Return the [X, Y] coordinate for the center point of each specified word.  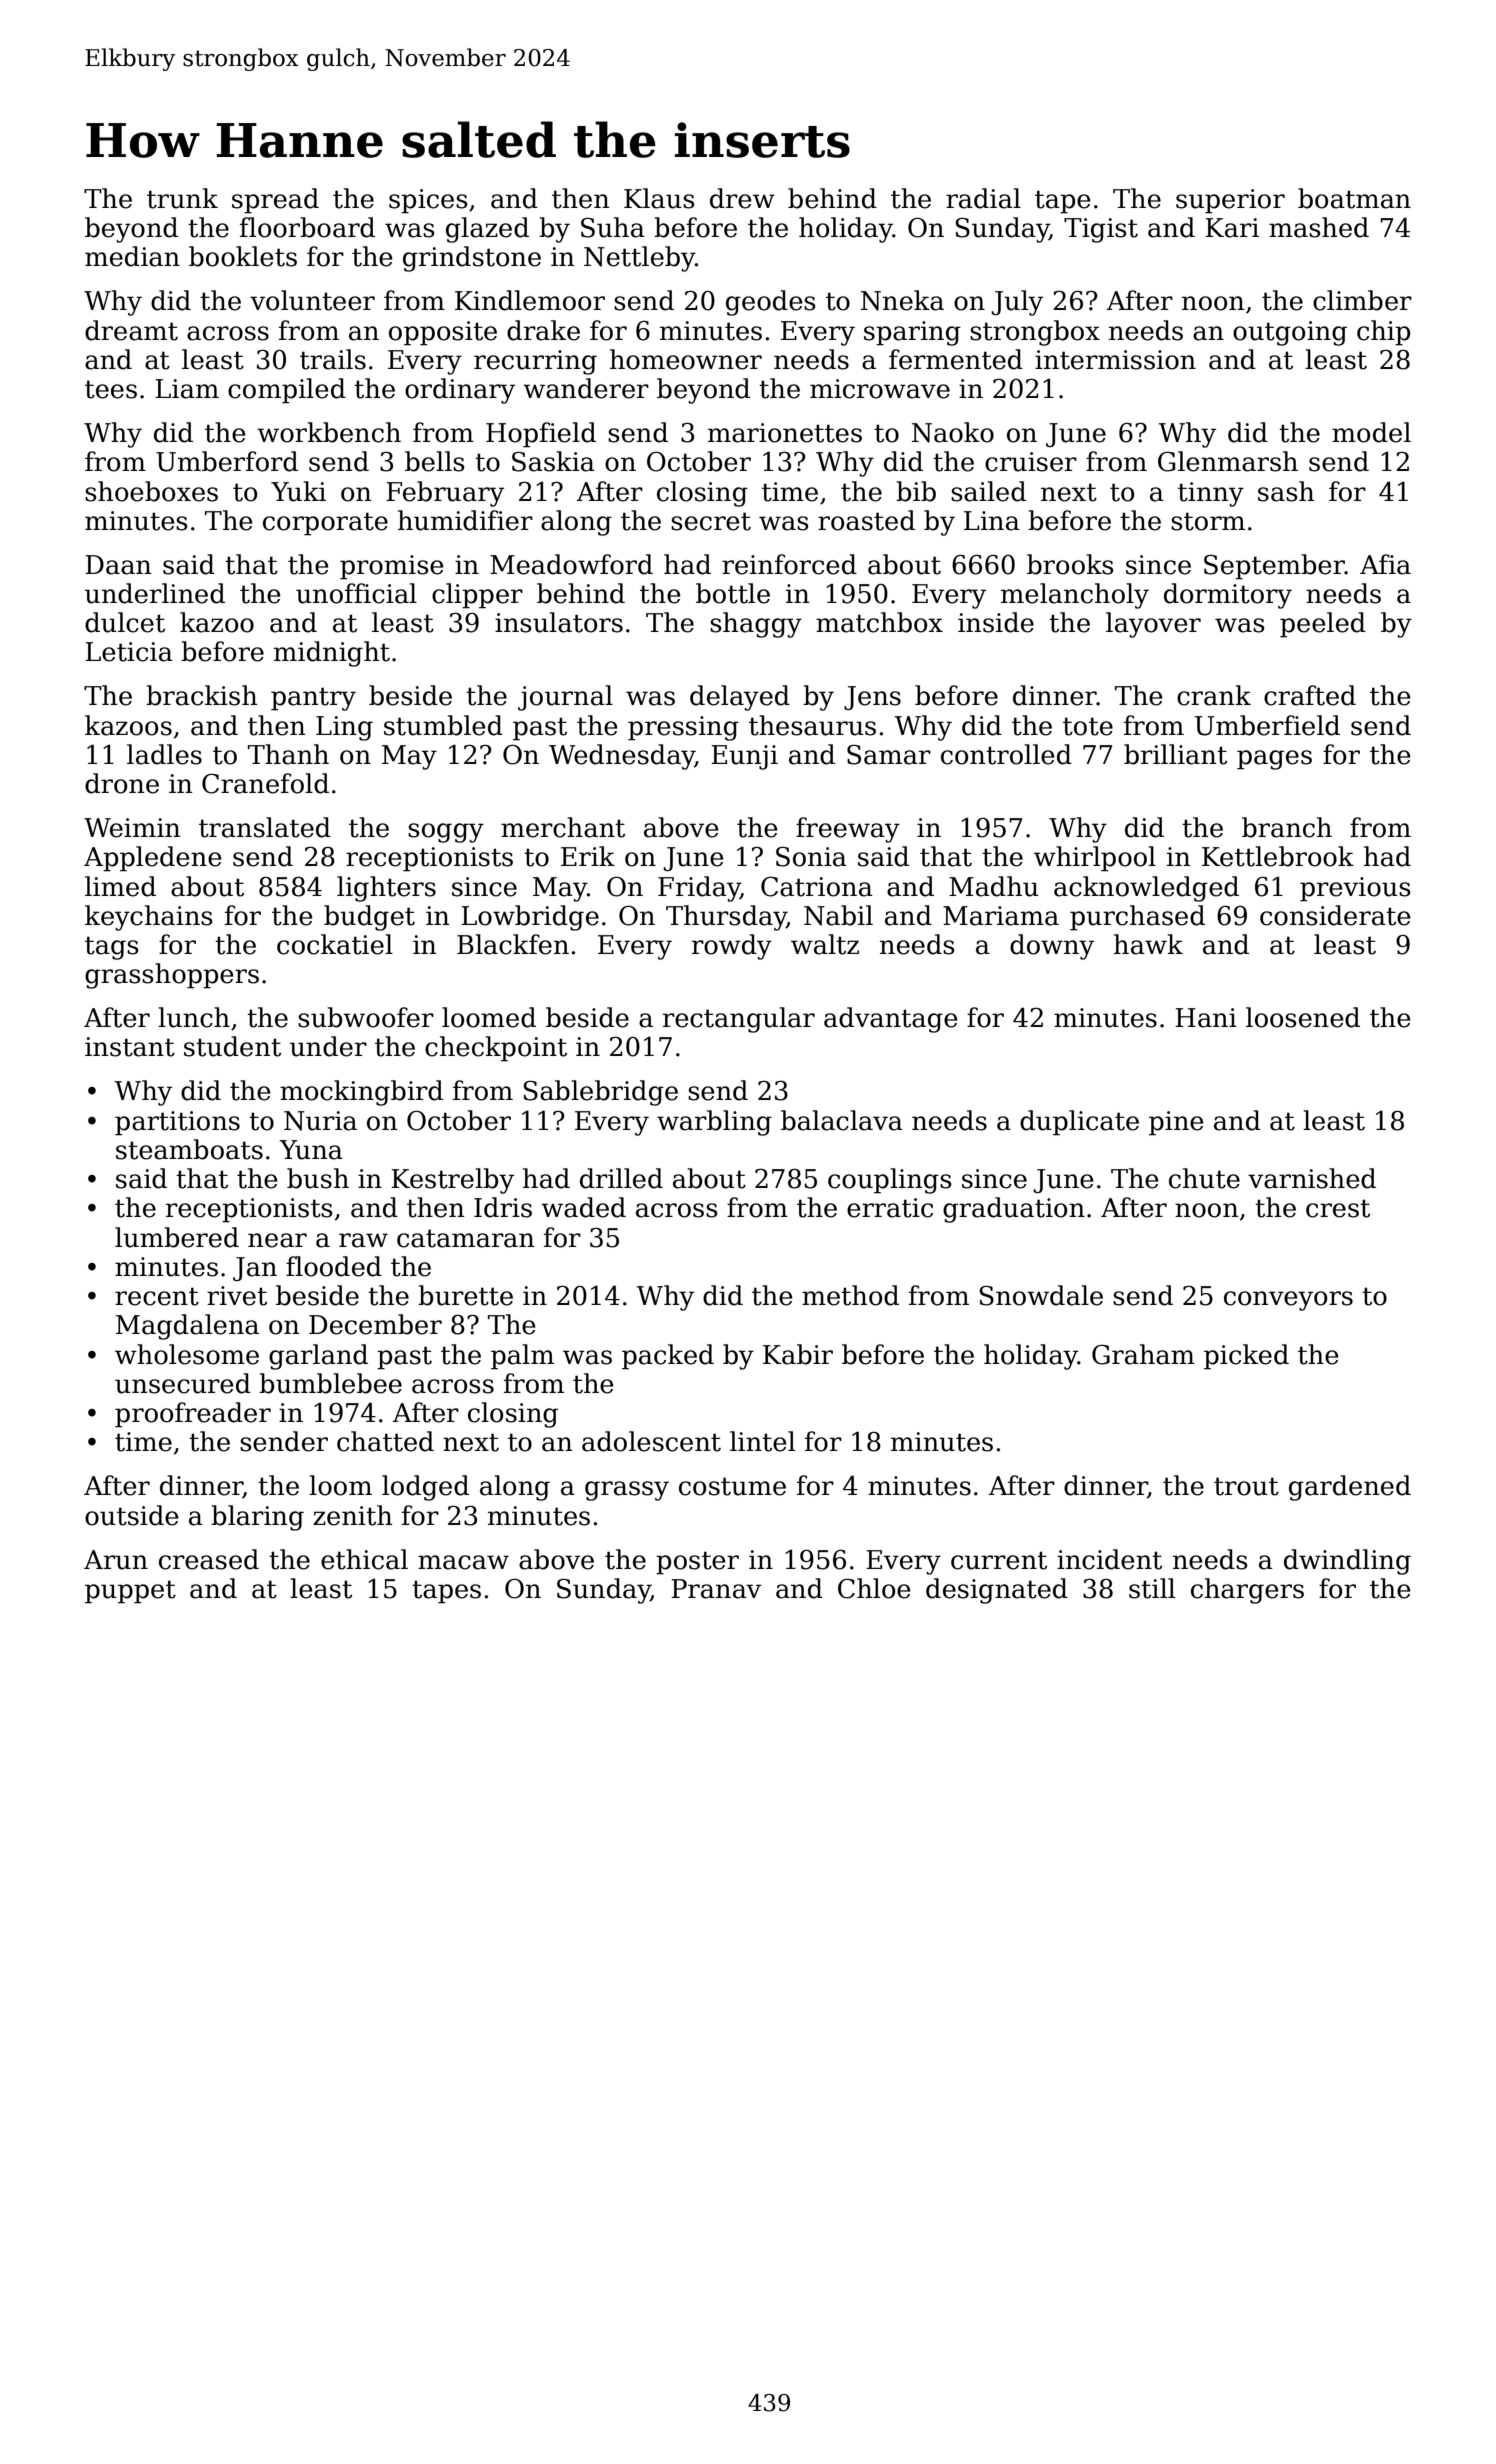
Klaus [659, 198]
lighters [386, 889]
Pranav [716, 1589]
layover [1153, 625]
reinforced [789, 564]
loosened [1303, 1017]
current [999, 1560]
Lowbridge [530, 918]
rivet [237, 1296]
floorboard [307, 227]
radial [983, 198]
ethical [364, 1559]
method [850, 1295]
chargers [1247, 1591]
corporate [325, 524]
